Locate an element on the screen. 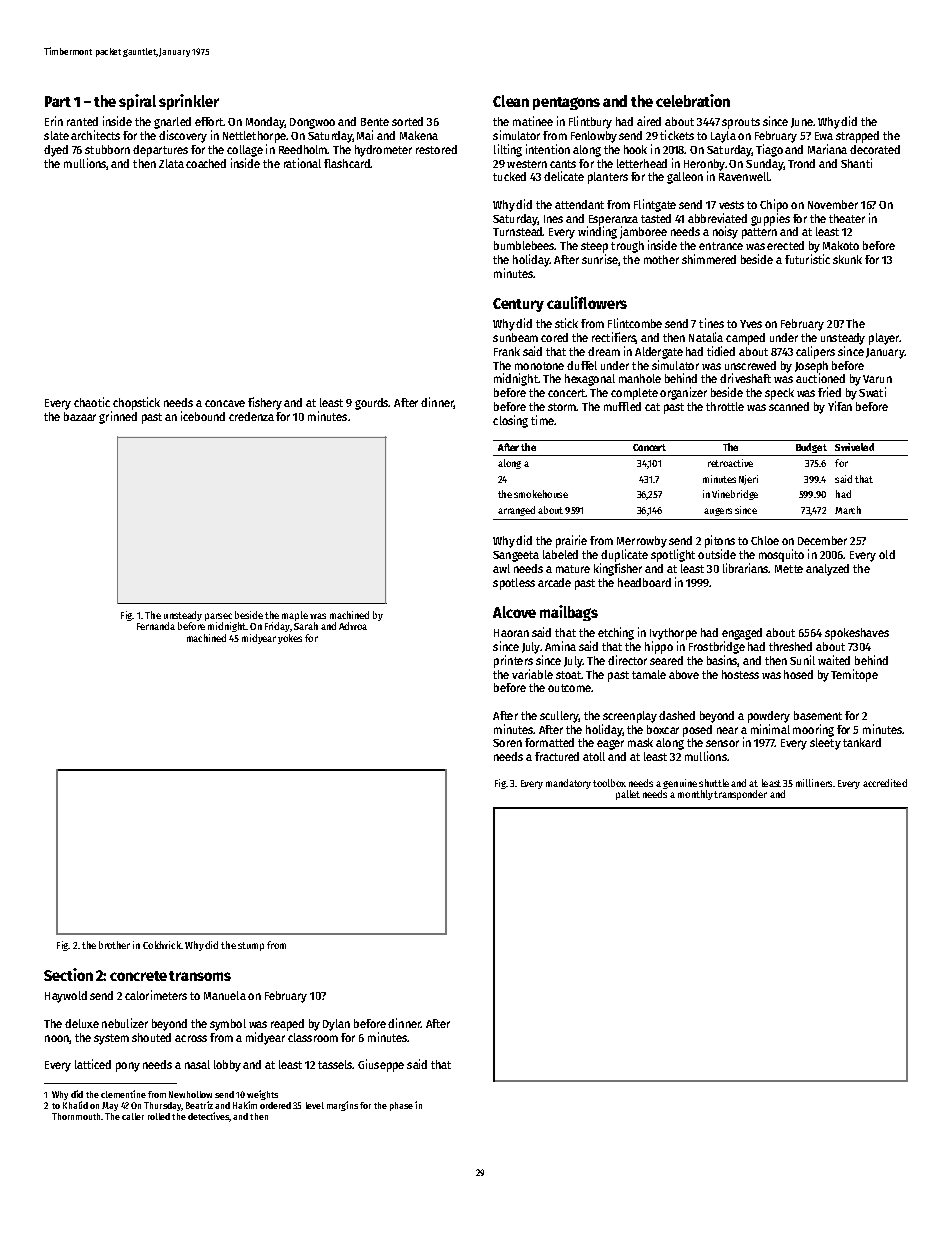  nebulizer is located at coordinates (125, 1023).
